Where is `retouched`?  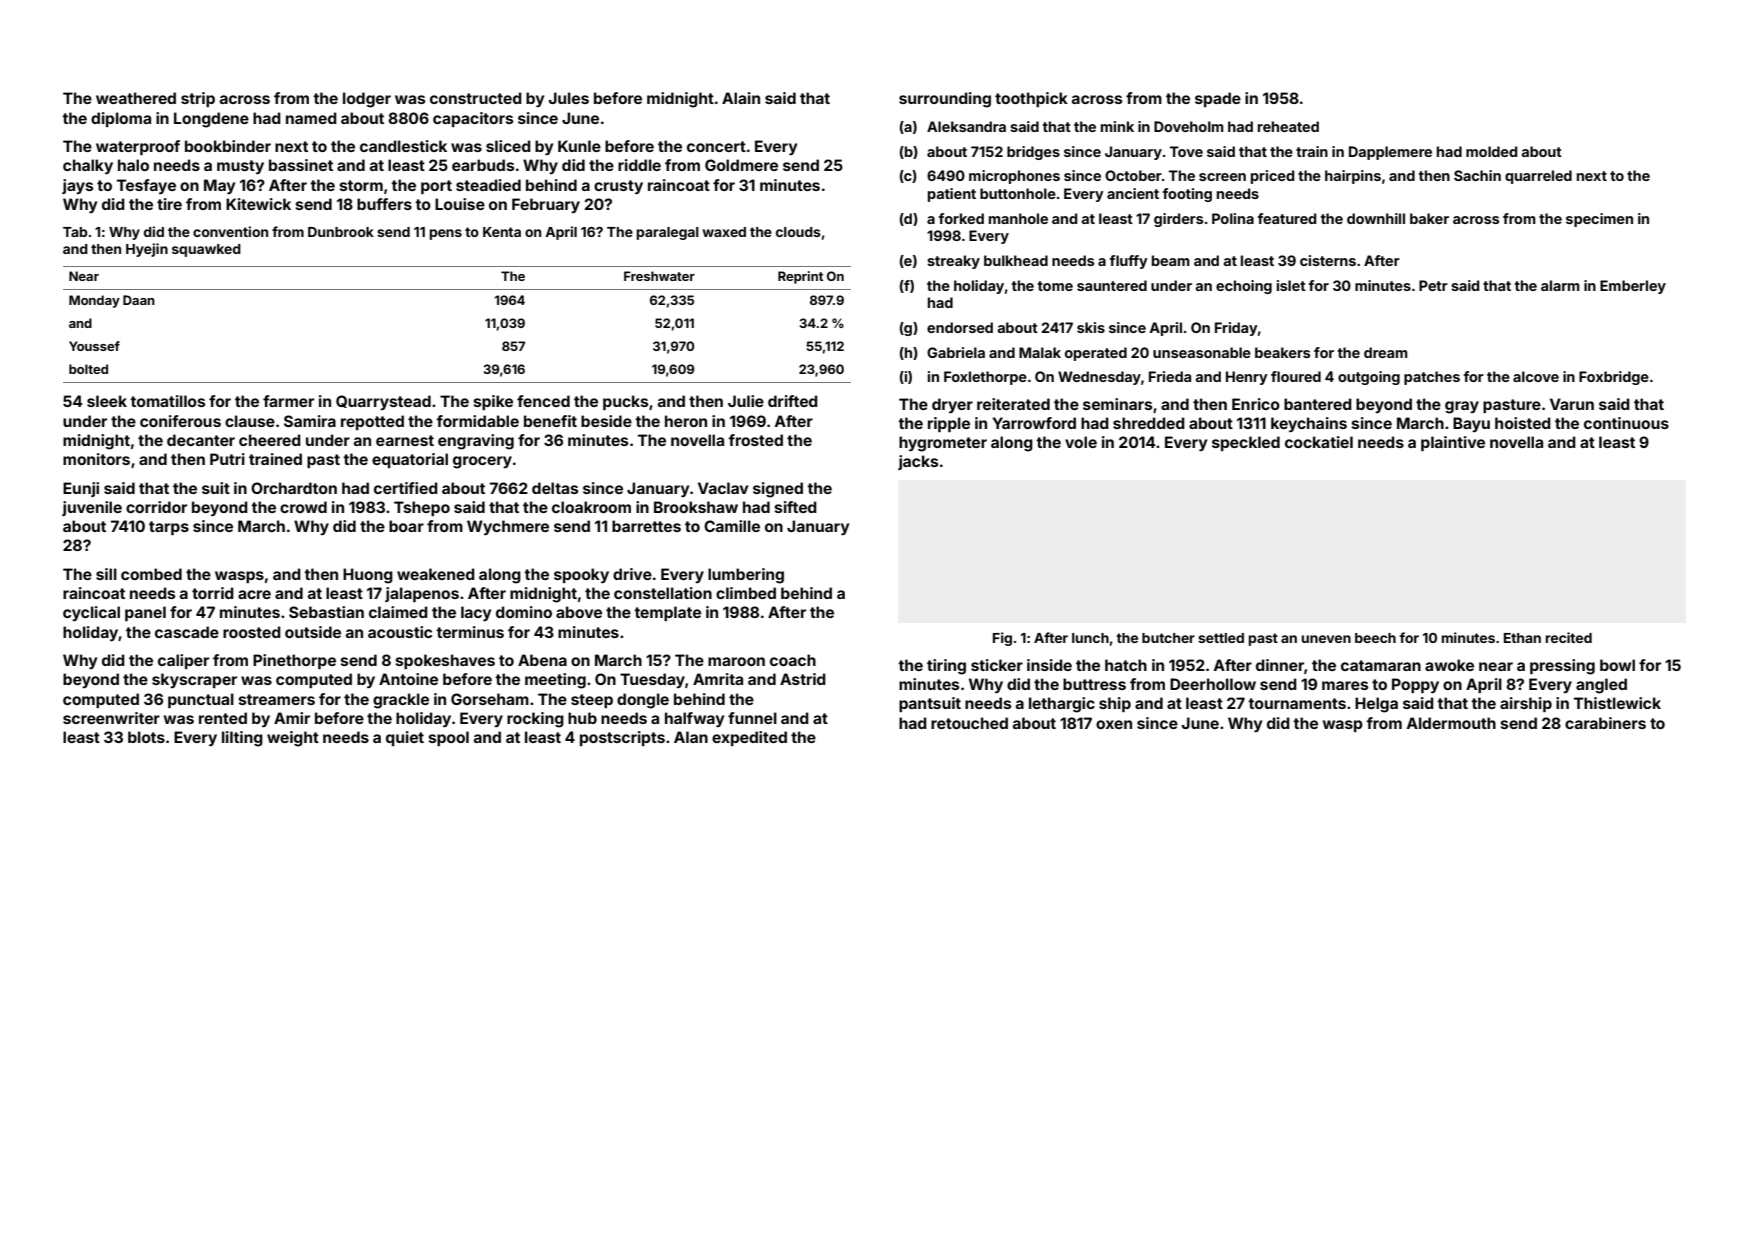
retouched is located at coordinates (969, 723).
